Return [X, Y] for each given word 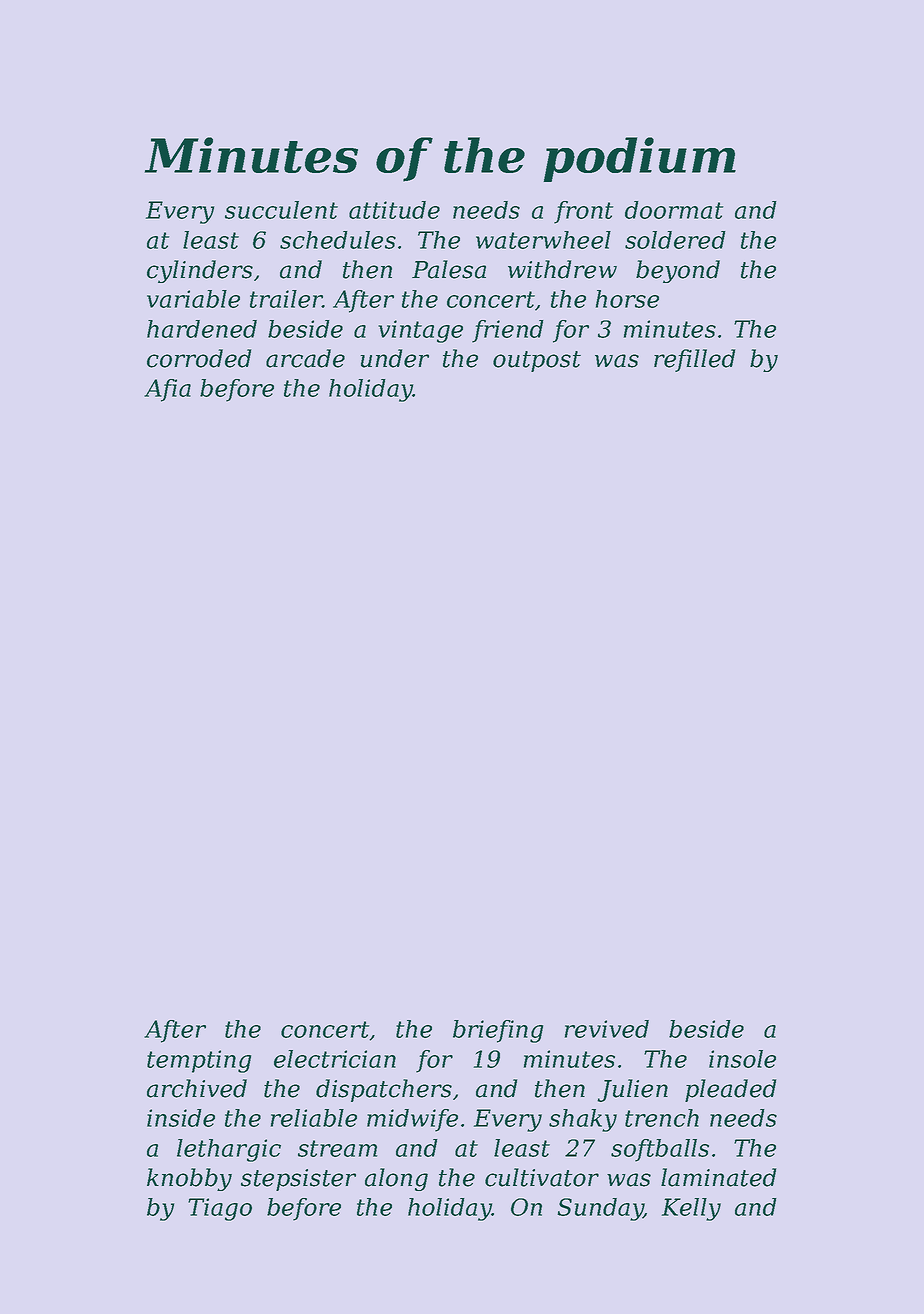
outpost [537, 361]
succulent [281, 210]
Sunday [601, 1209]
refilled [694, 360]
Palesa [449, 269]
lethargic [229, 1150]
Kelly [691, 1209]
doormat [674, 210]
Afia [167, 390]
